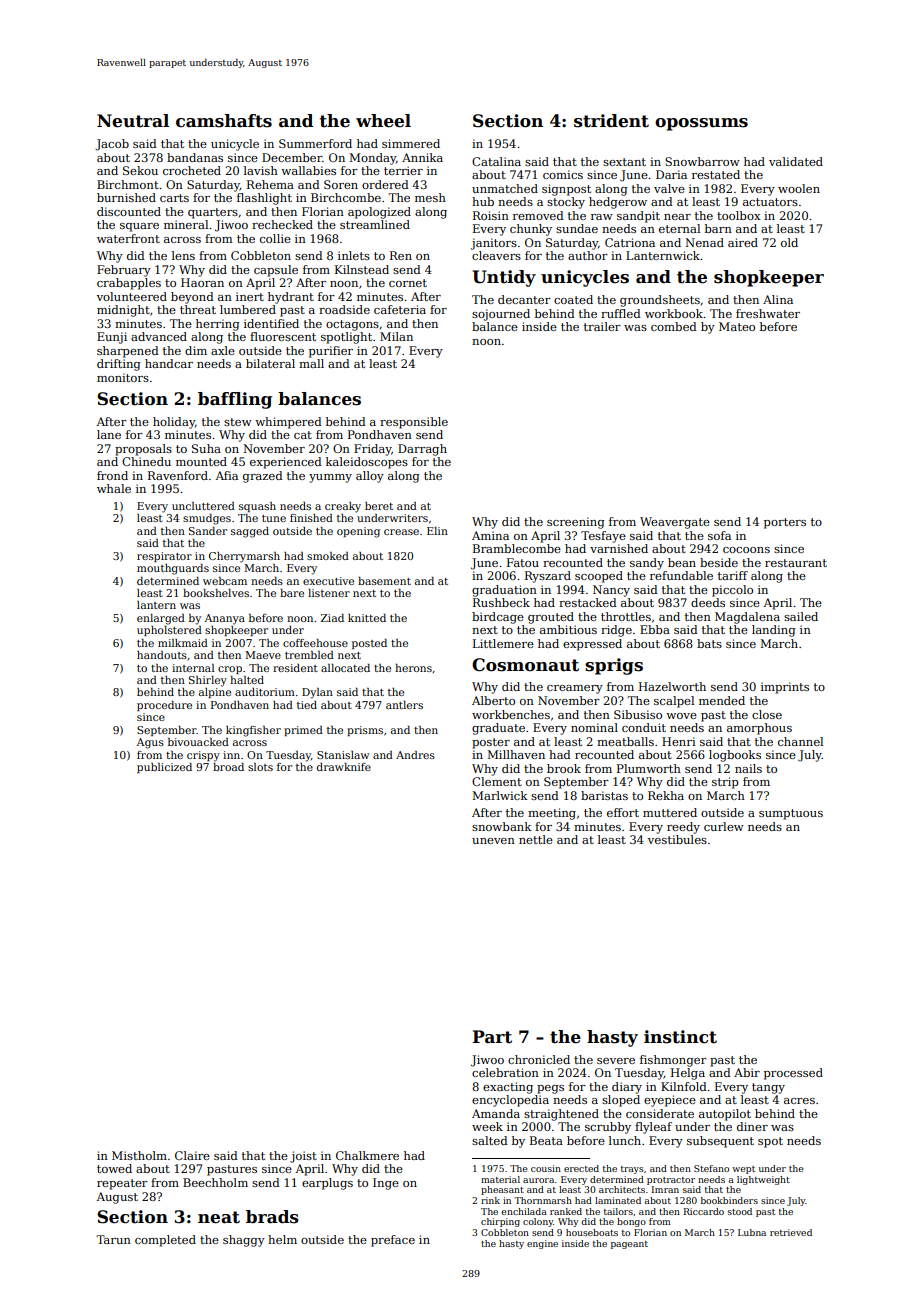 The height and width of the screenshot is (1308, 924). What do you see at coordinates (192, 1155) in the screenshot?
I see `Claire` at bounding box center [192, 1155].
